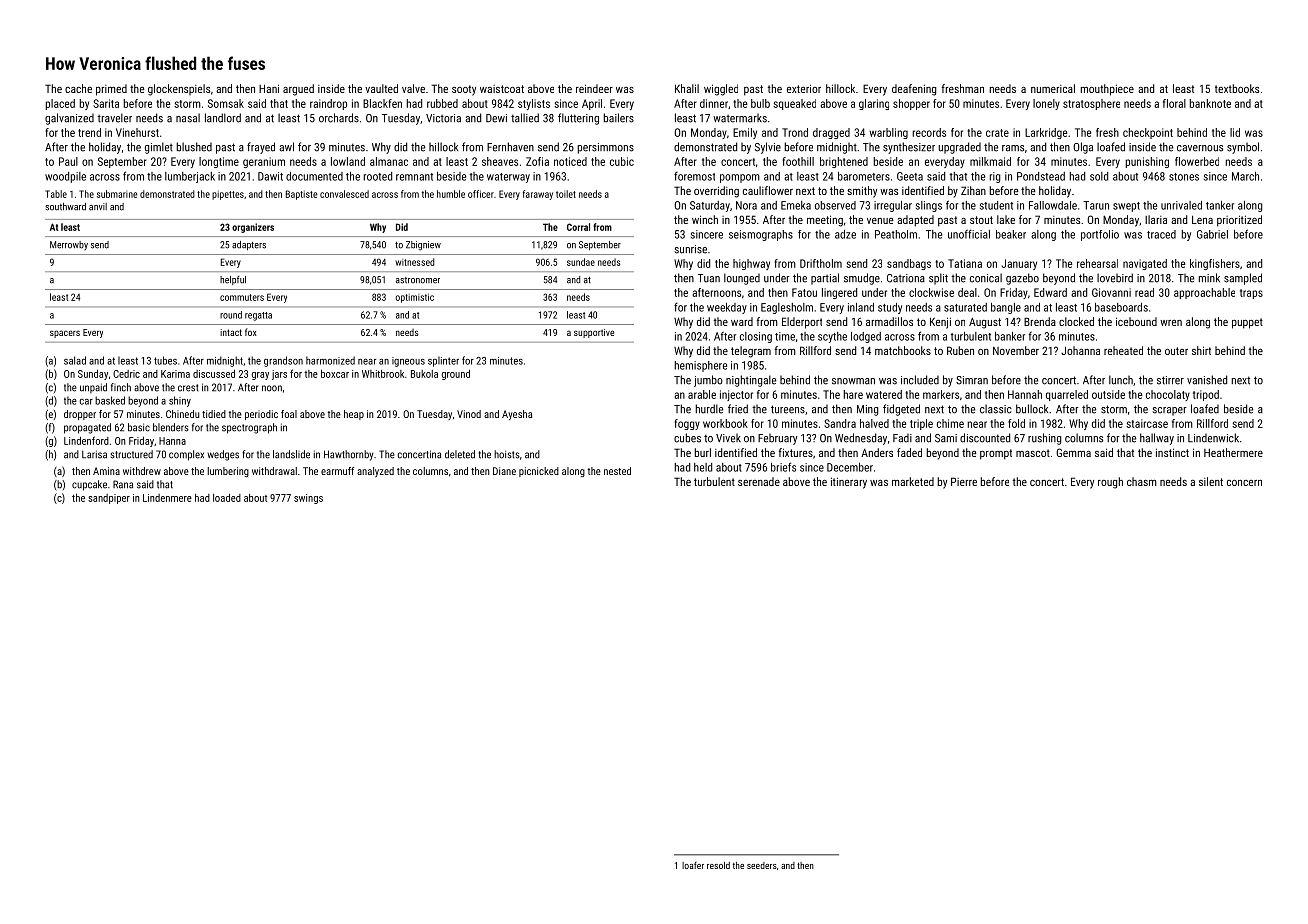  I want to click on concern, so click(1244, 483).
